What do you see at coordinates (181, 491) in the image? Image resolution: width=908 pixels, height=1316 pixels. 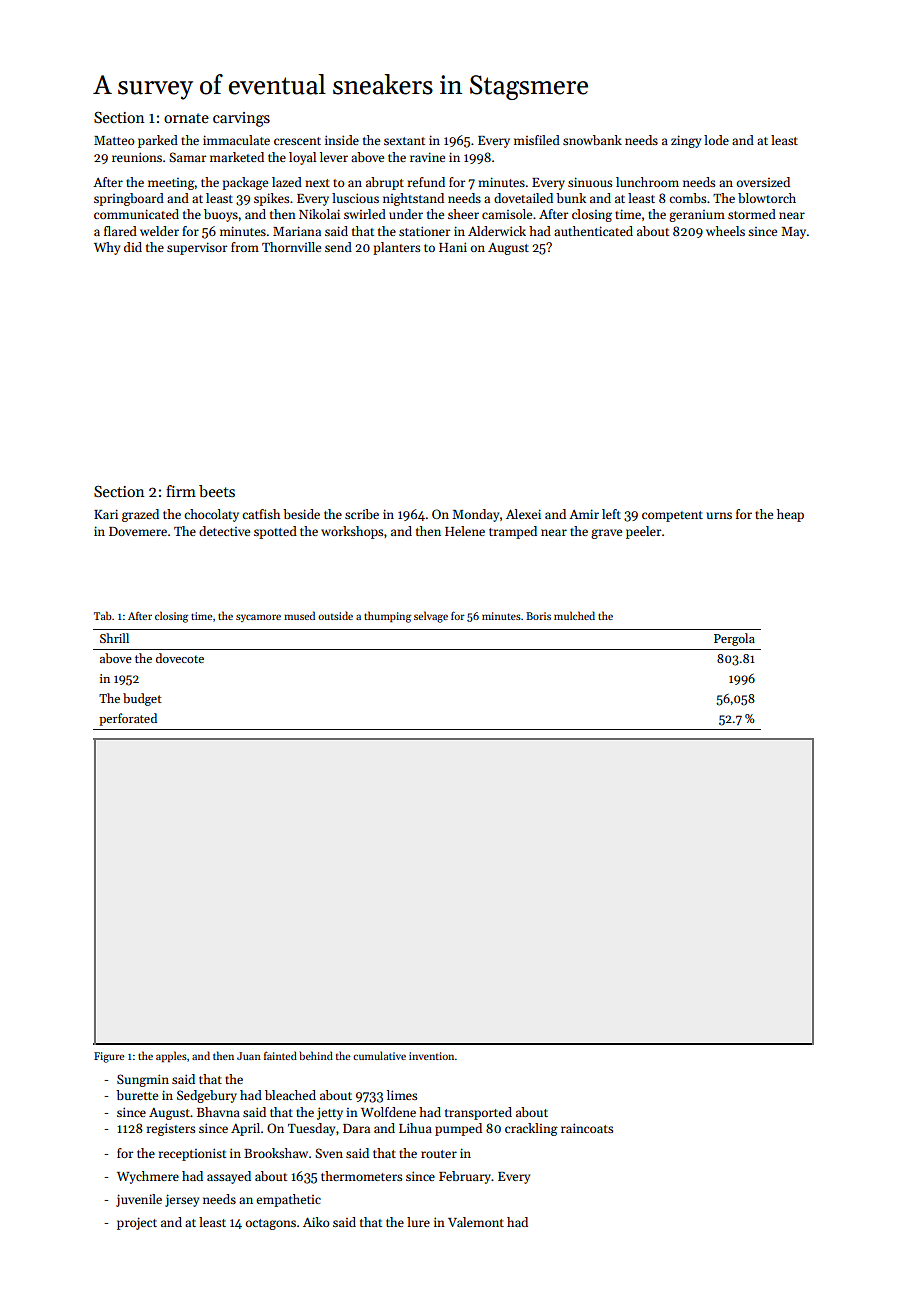 I see `firm` at bounding box center [181, 491].
